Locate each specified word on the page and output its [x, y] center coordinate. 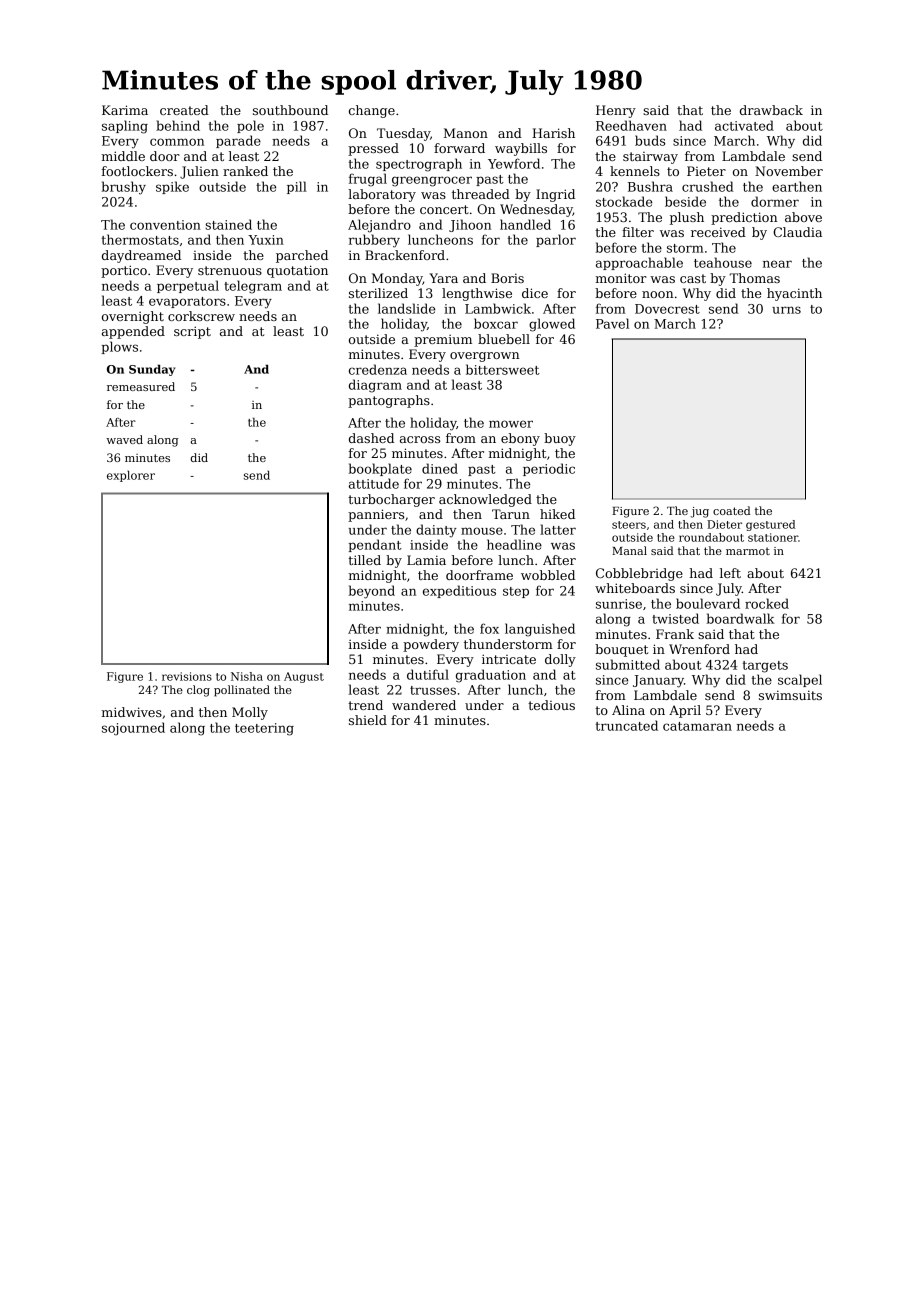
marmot [748, 551]
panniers [376, 515]
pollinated [242, 691]
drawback [771, 110]
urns [786, 310]
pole [250, 126]
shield [368, 720]
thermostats [140, 239]
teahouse [723, 262]
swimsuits [790, 695]
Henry [616, 111]
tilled [364, 560]
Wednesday [536, 210]
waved [124, 439]
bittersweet [503, 369]
